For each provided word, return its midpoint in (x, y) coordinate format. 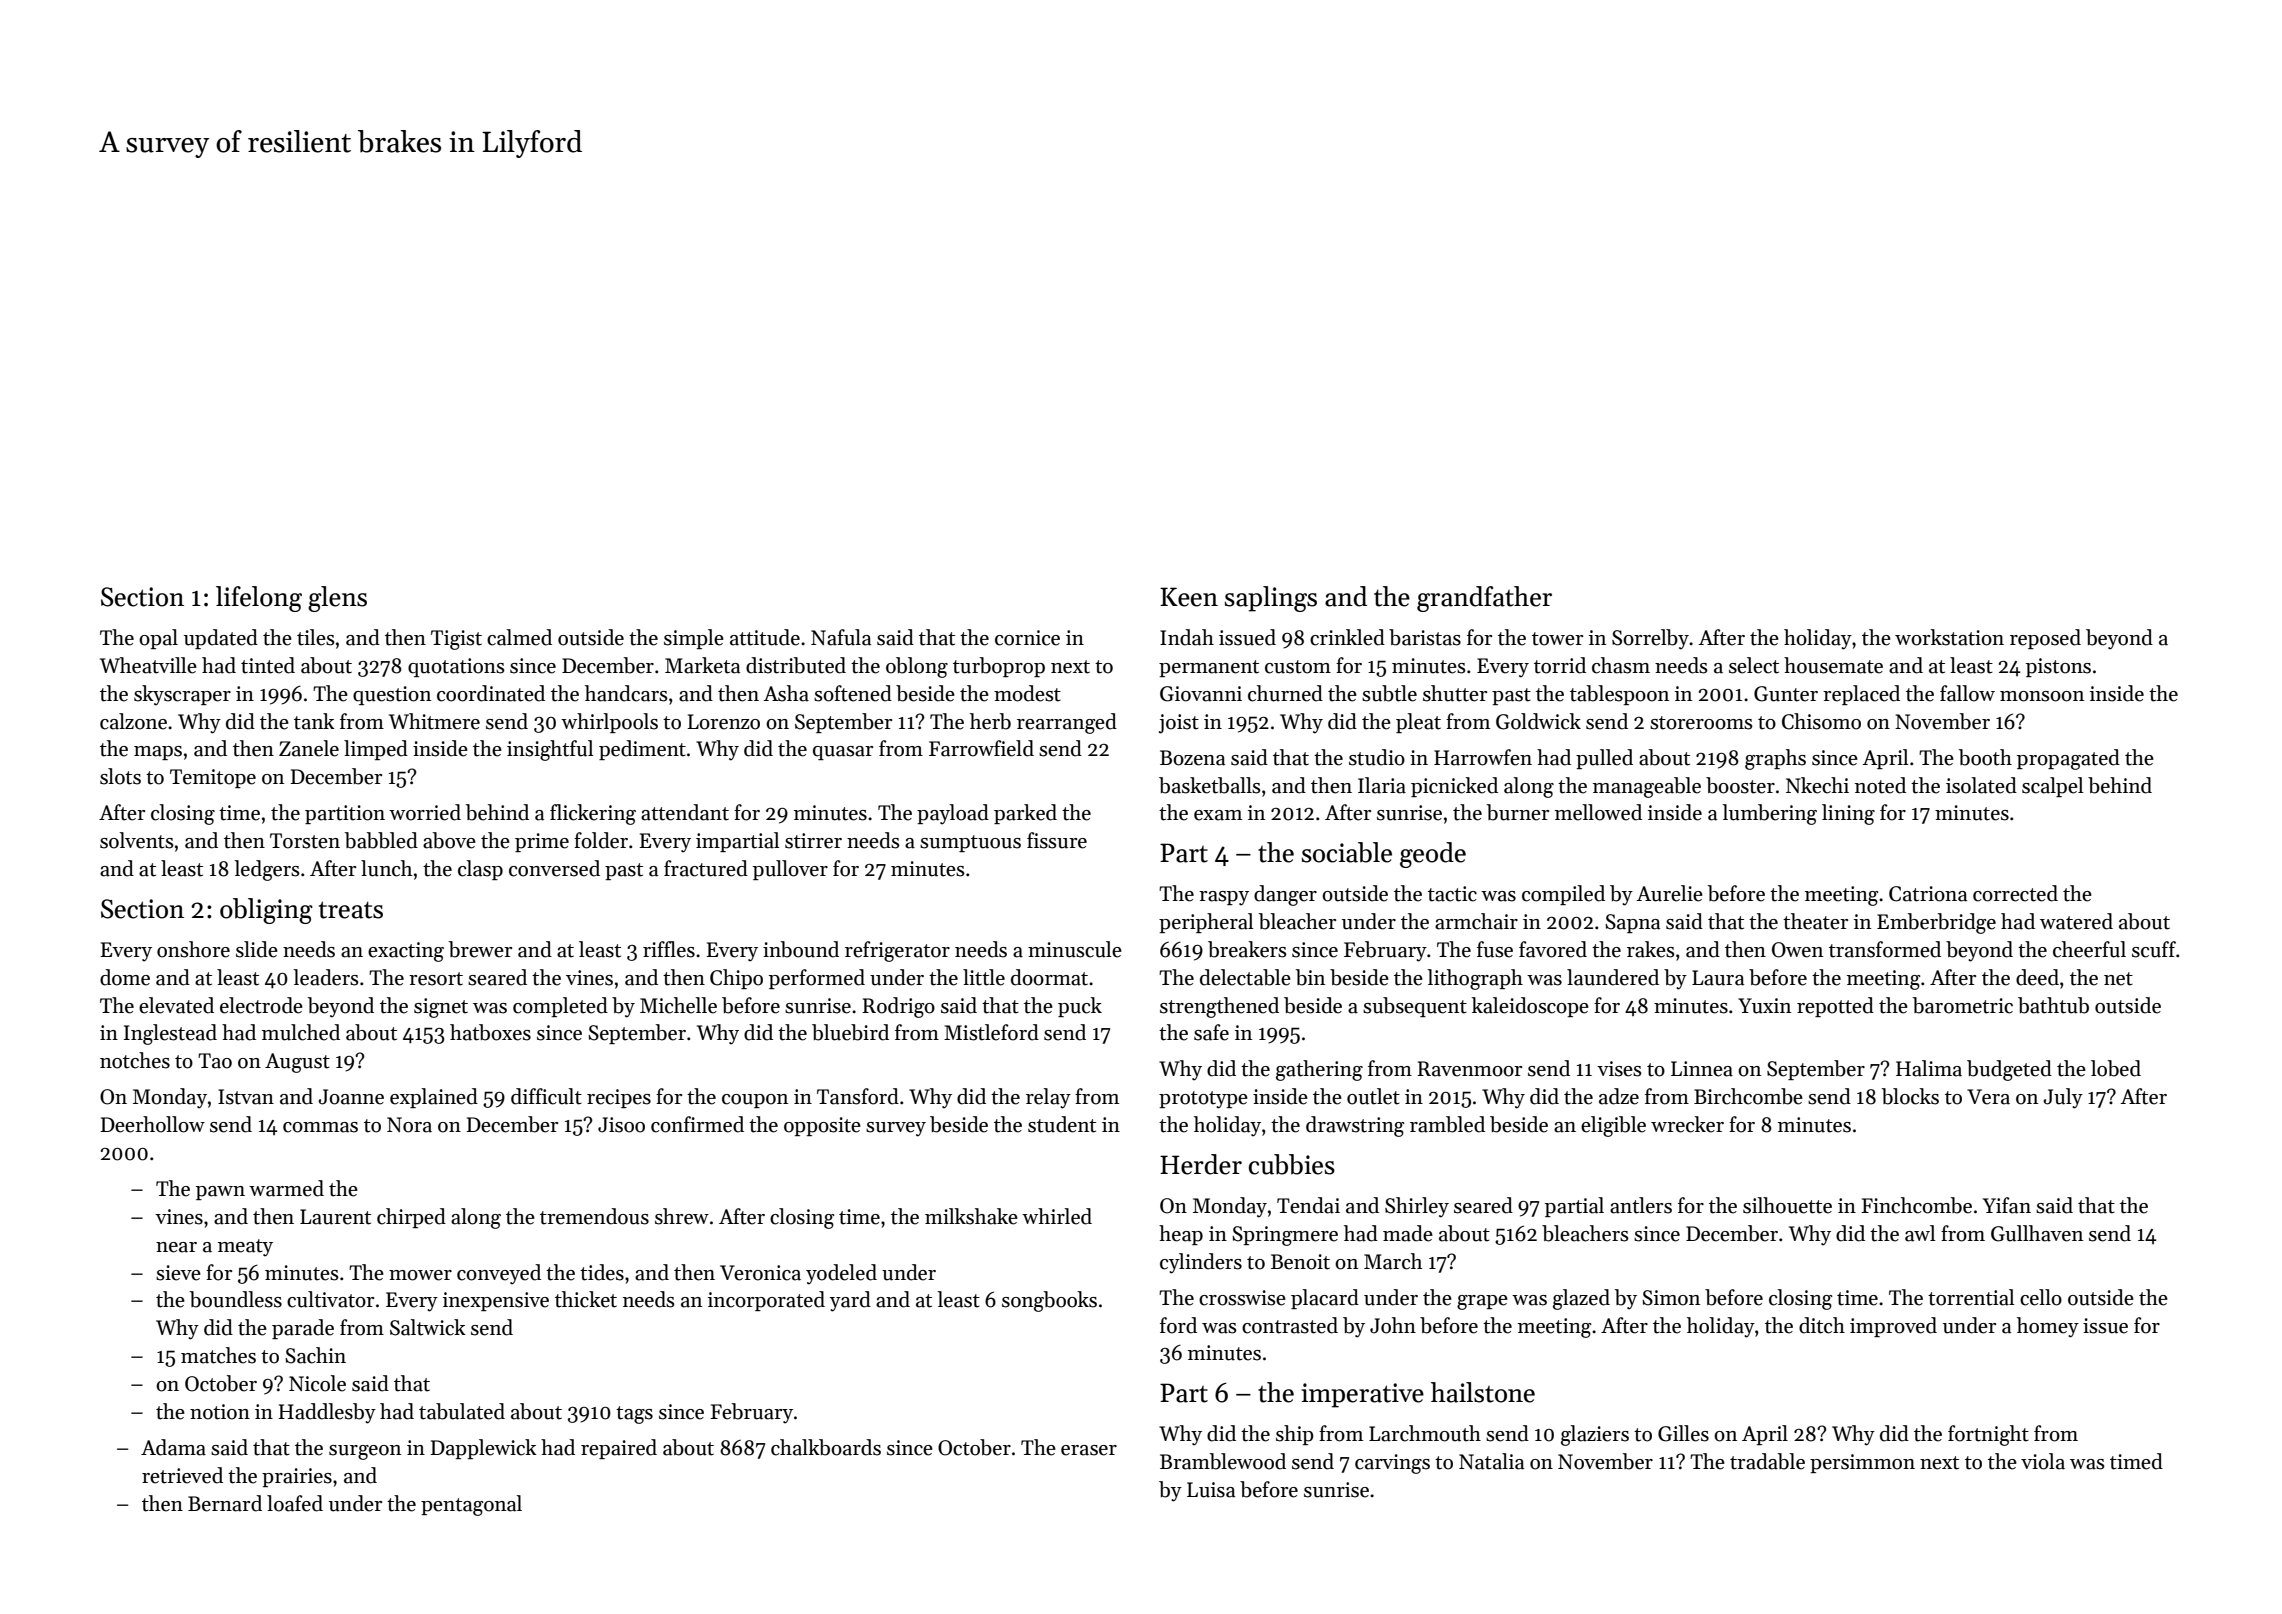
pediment (642, 750)
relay (1048, 1098)
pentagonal (471, 1505)
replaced (1861, 695)
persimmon (1862, 1463)
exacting (406, 952)
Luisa (1211, 1490)
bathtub (2053, 1005)
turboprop (999, 667)
